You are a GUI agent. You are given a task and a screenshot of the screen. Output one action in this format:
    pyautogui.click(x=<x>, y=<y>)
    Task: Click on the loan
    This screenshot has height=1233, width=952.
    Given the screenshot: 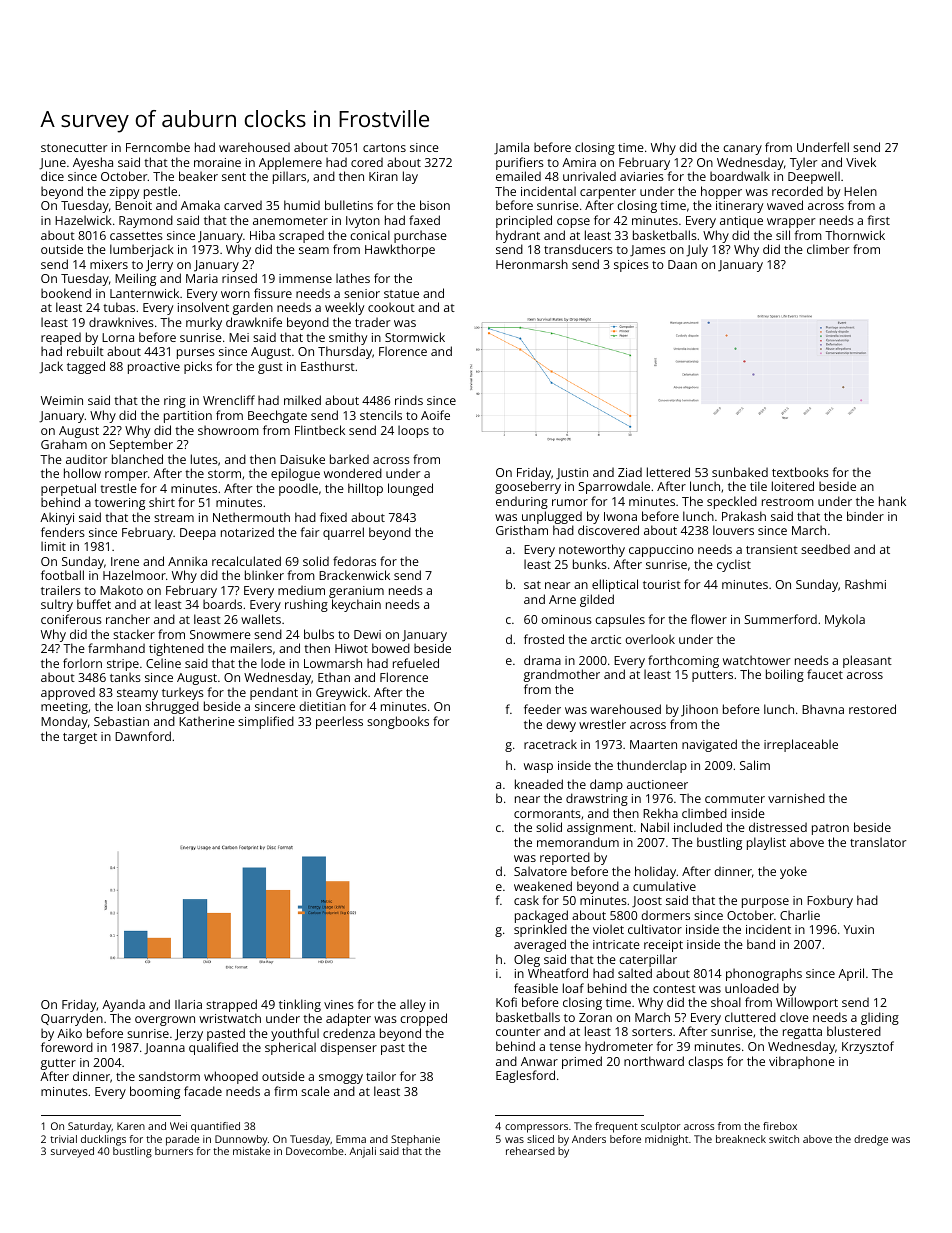 What is the action you would take?
    pyautogui.click(x=129, y=706)
